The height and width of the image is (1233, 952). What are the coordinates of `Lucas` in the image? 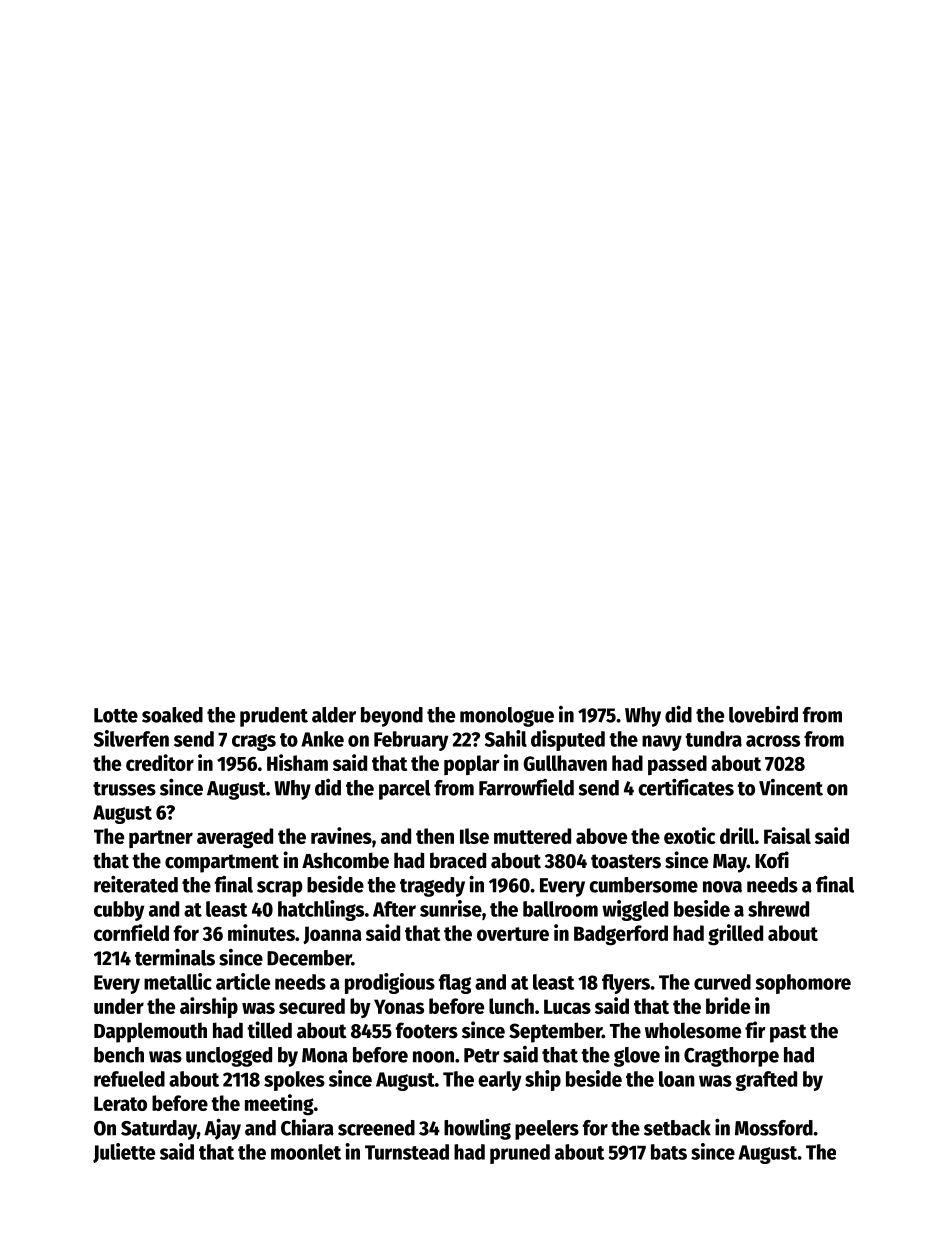 It's located at (567, 1006).
